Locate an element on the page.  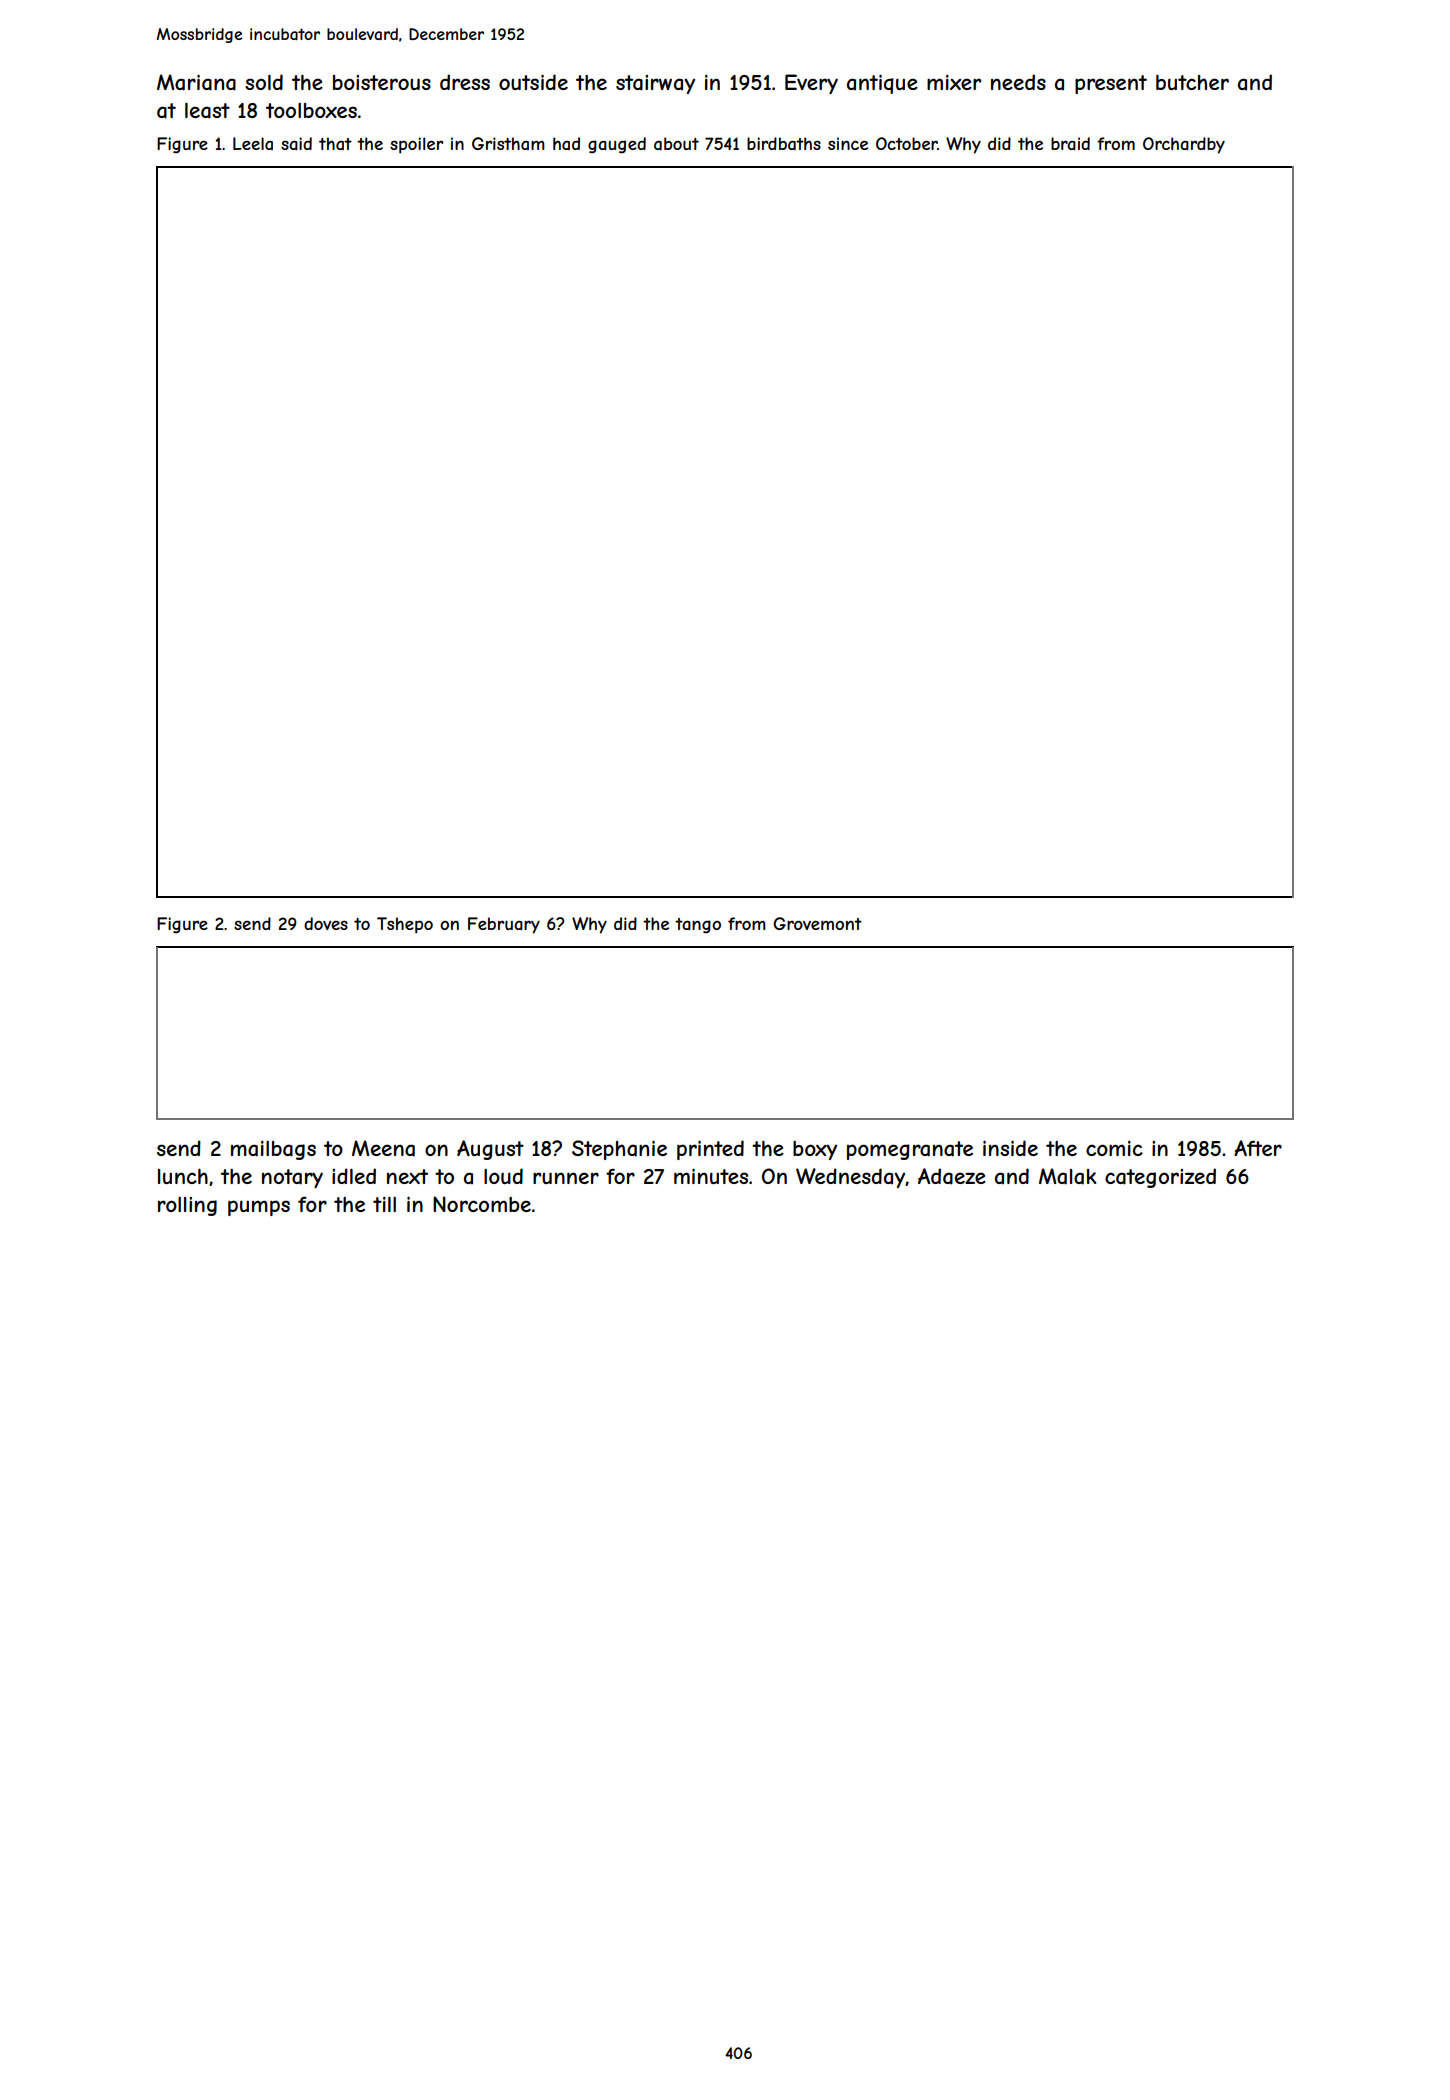
Tshepo is located at coordinates (405, 925).
